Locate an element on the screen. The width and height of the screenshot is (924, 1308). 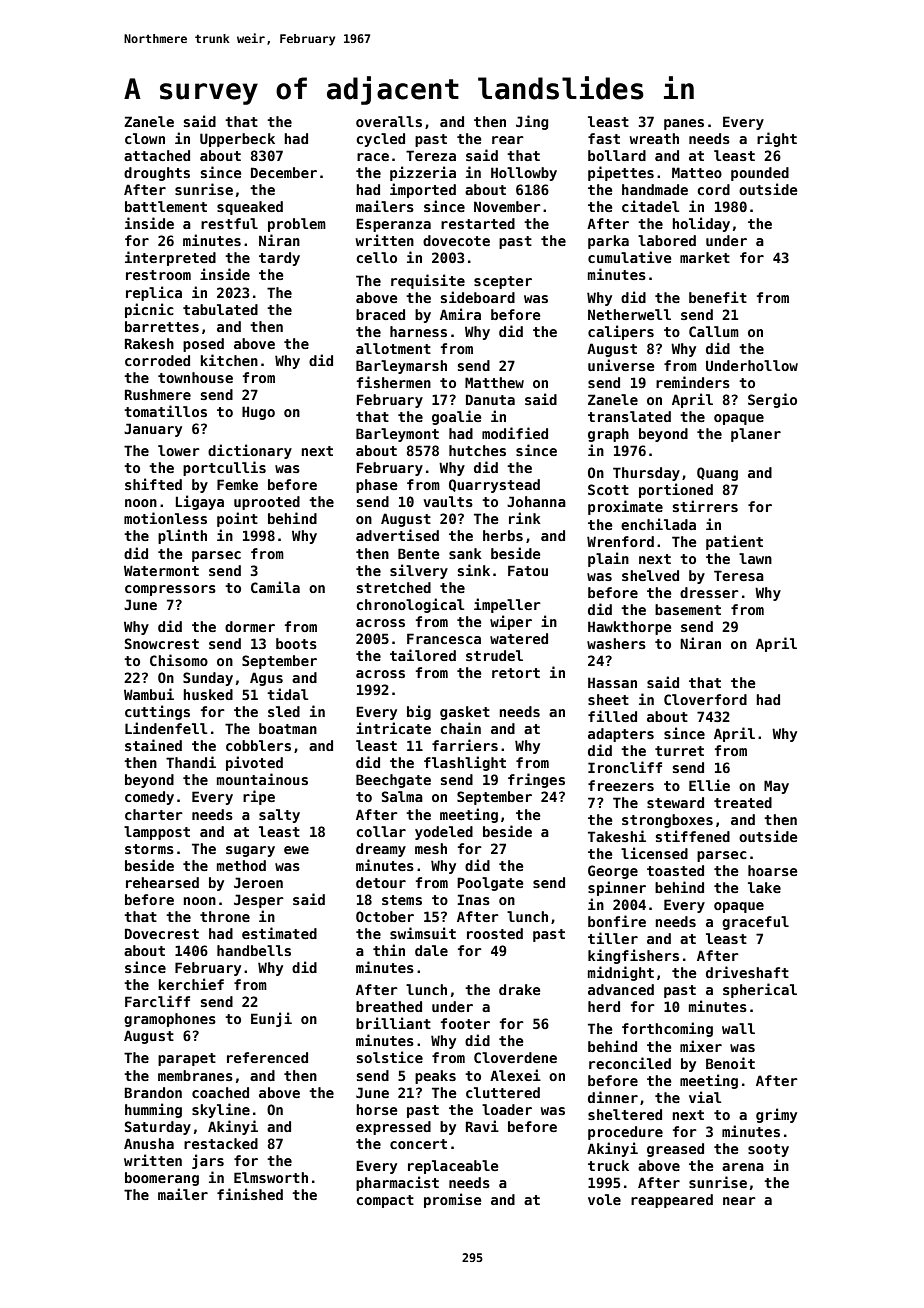
Chisomo is located at coordinates (179, 660).
